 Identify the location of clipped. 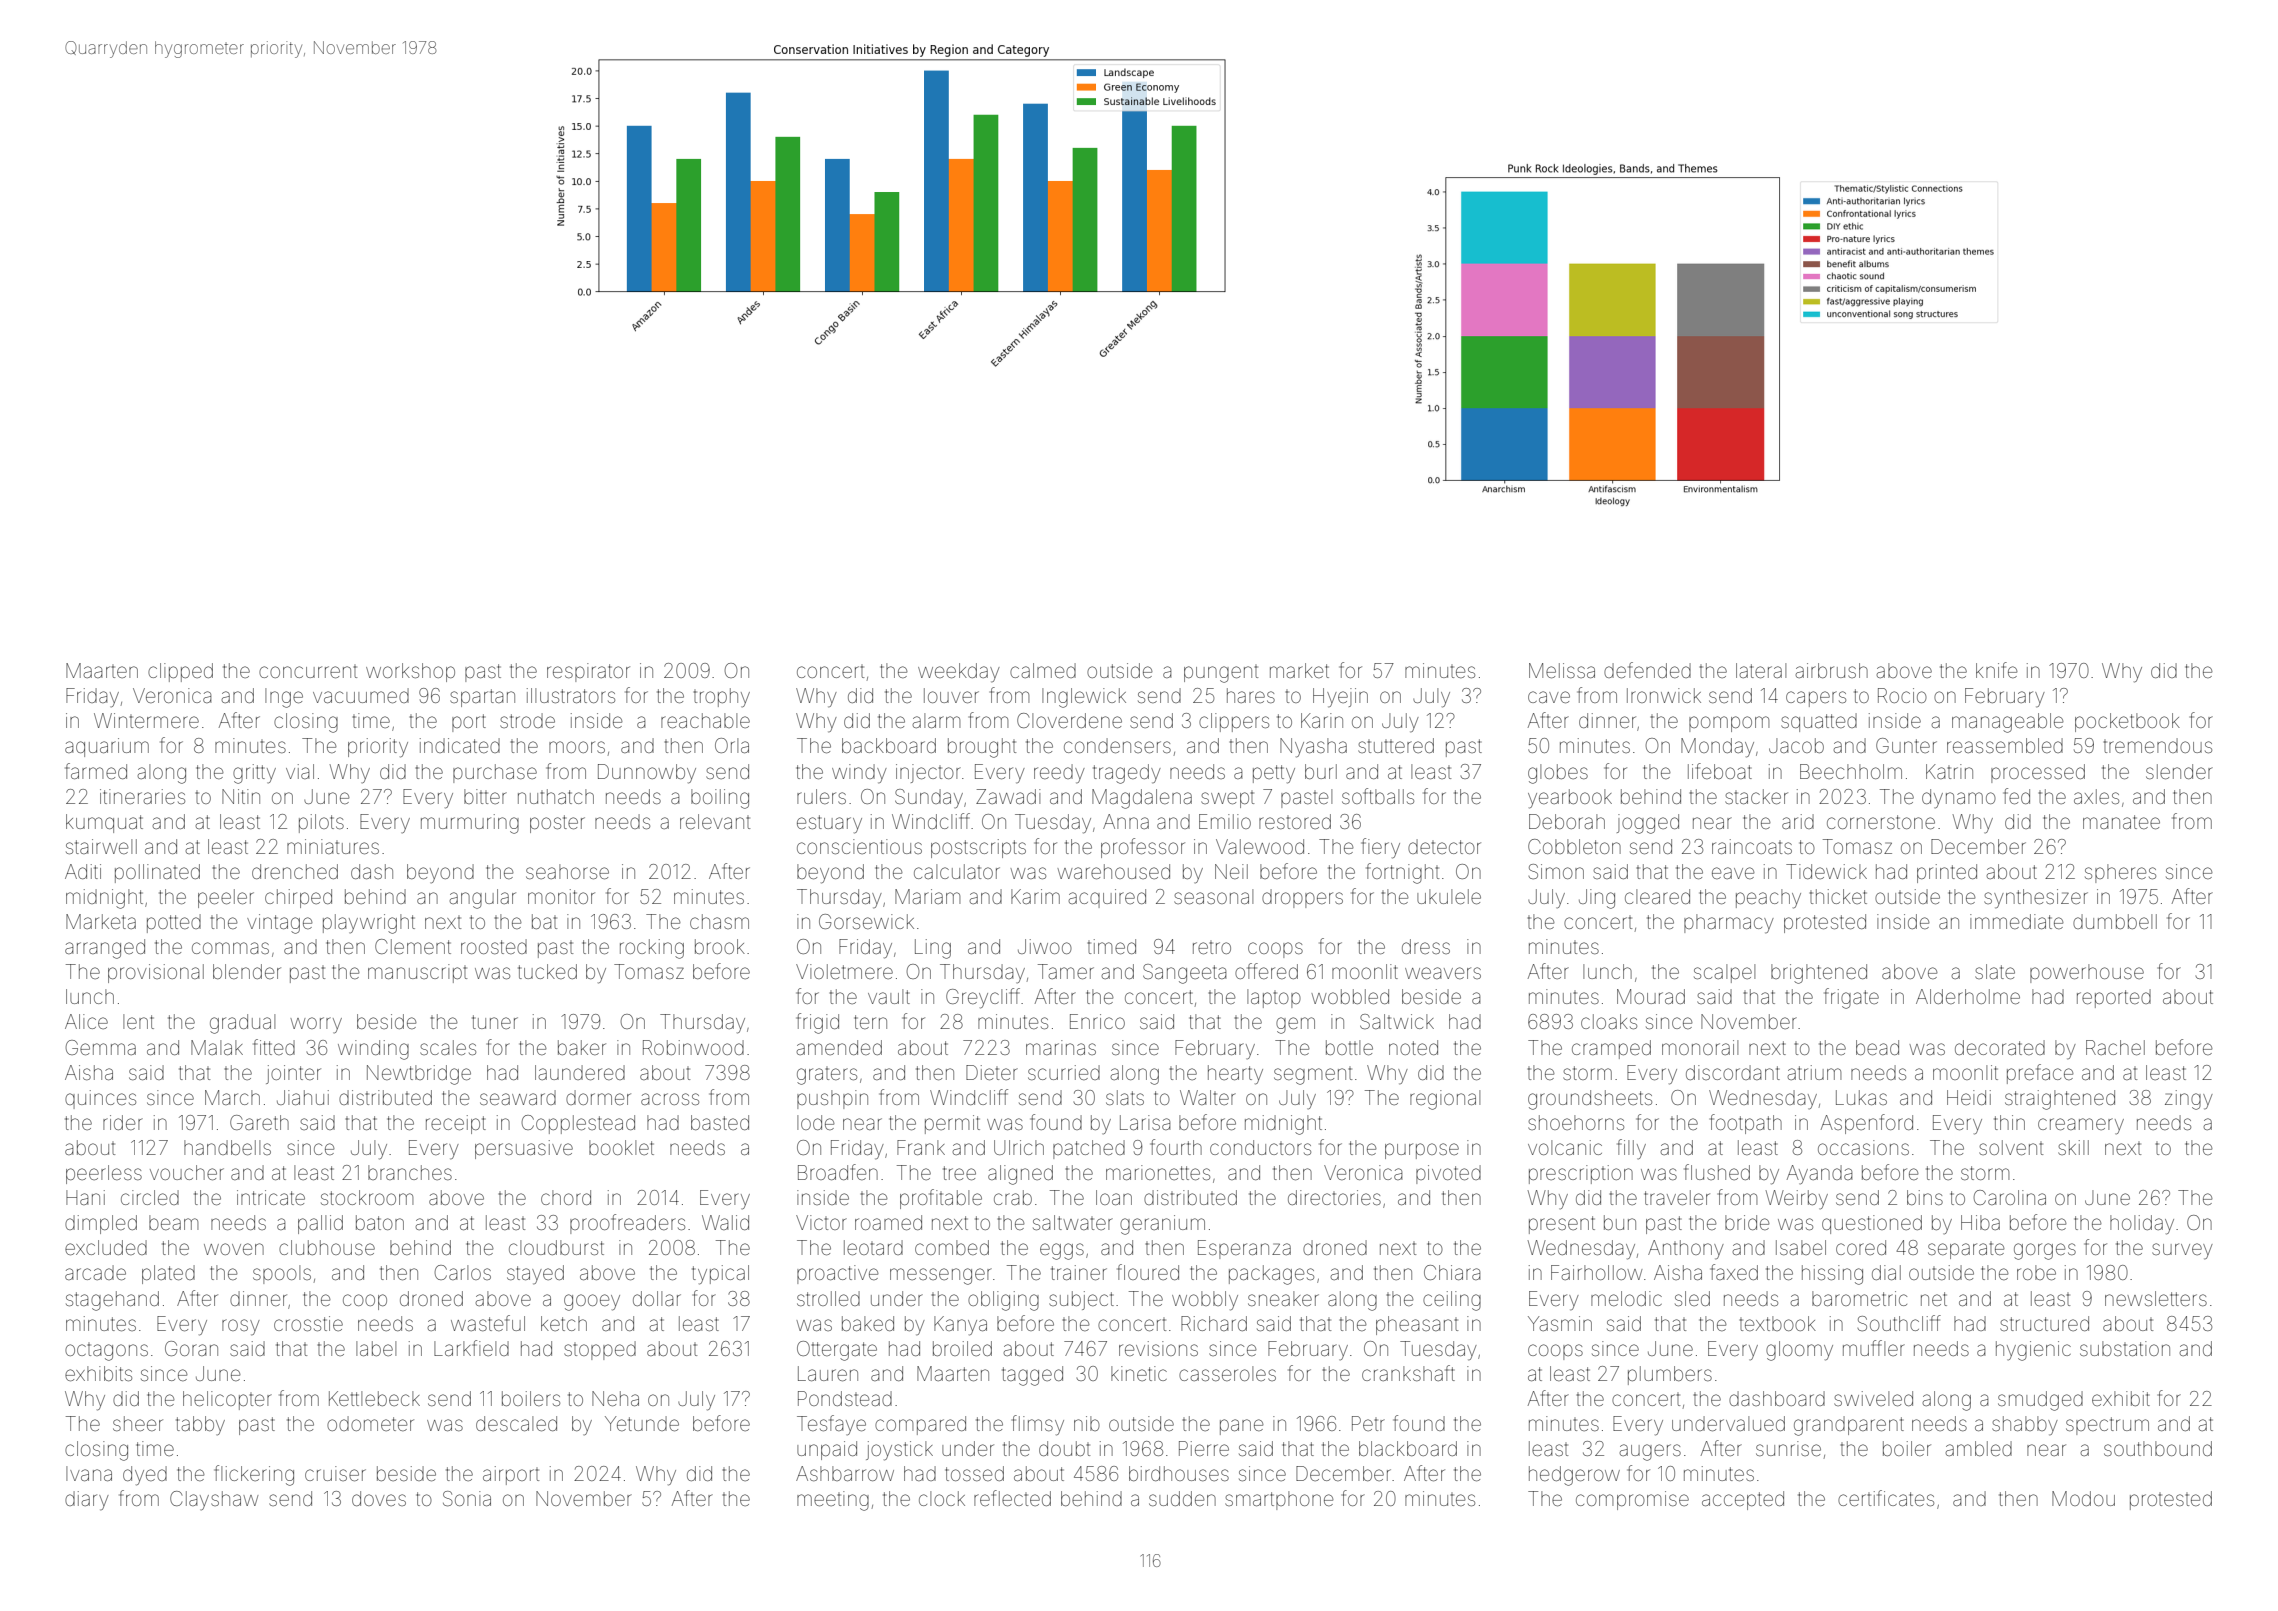
(180, 672).
